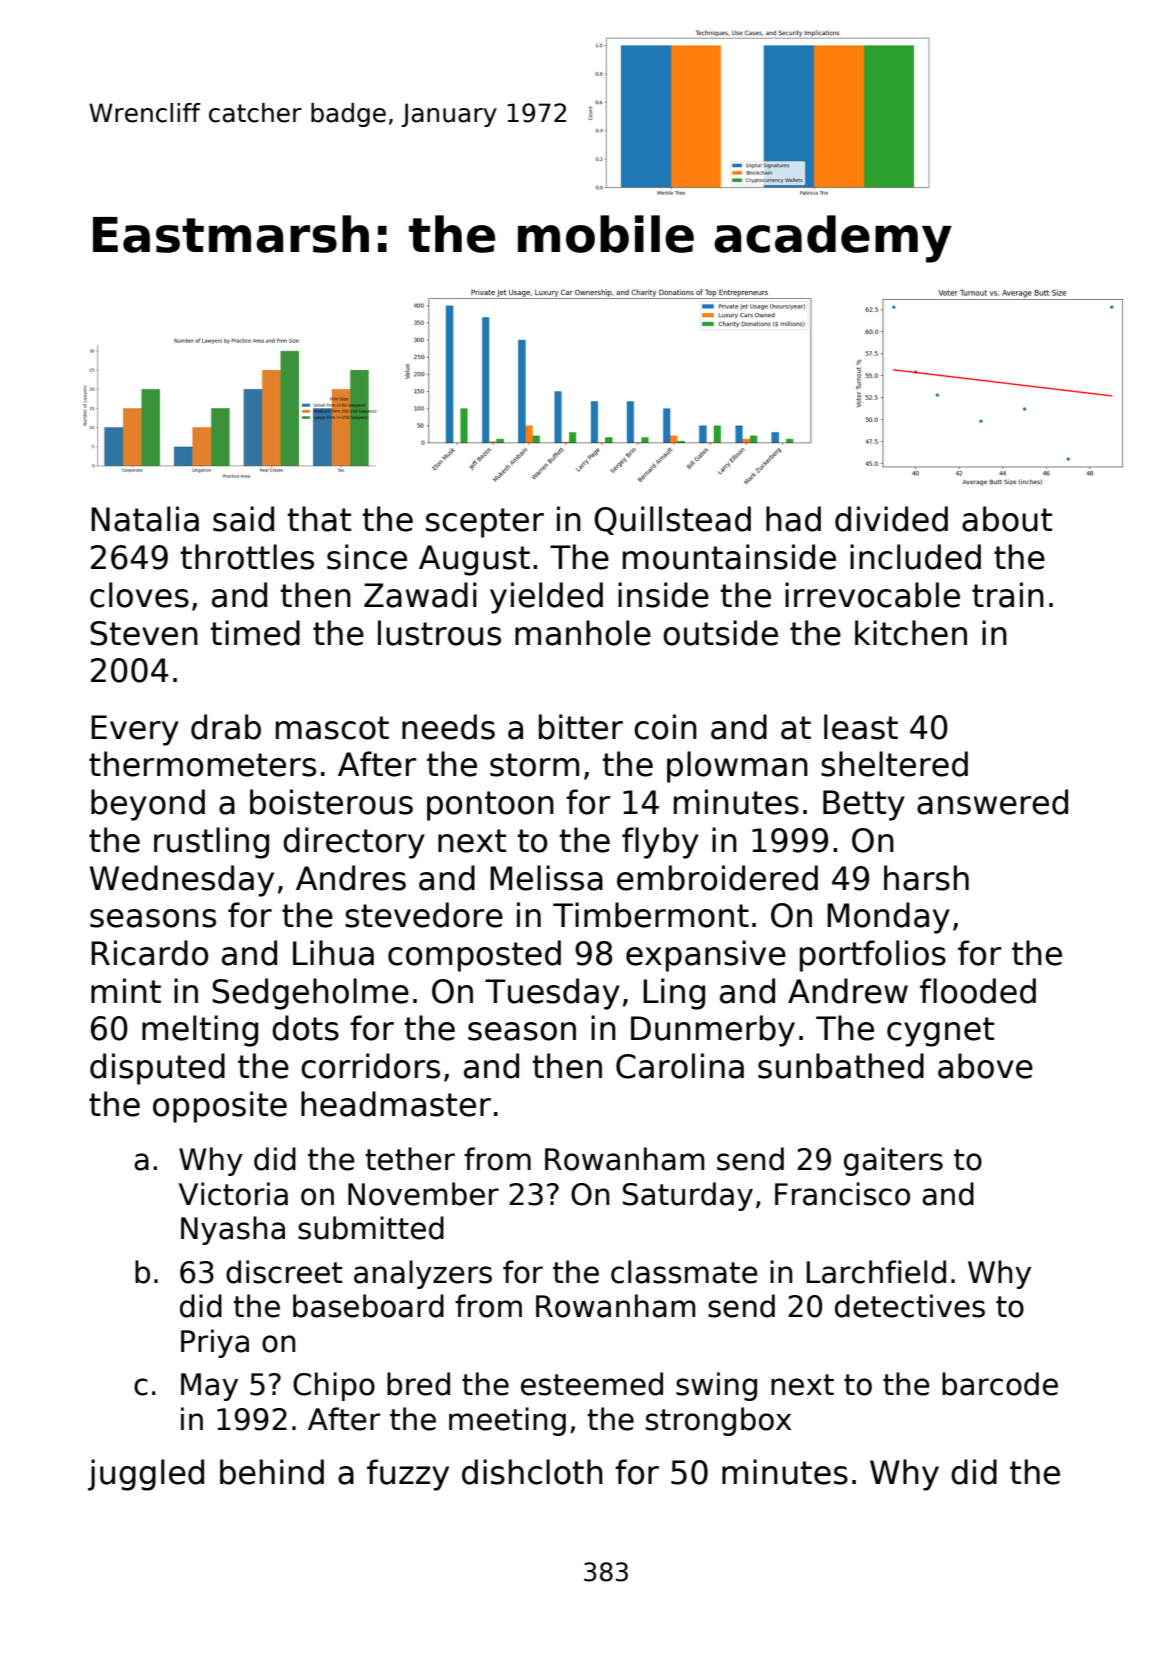 This screenshot has height=1654, width=1165. What do you see at coordinates (978, 991) in the screenshot?
I see `flooded` at bounding box center [978, 991].
